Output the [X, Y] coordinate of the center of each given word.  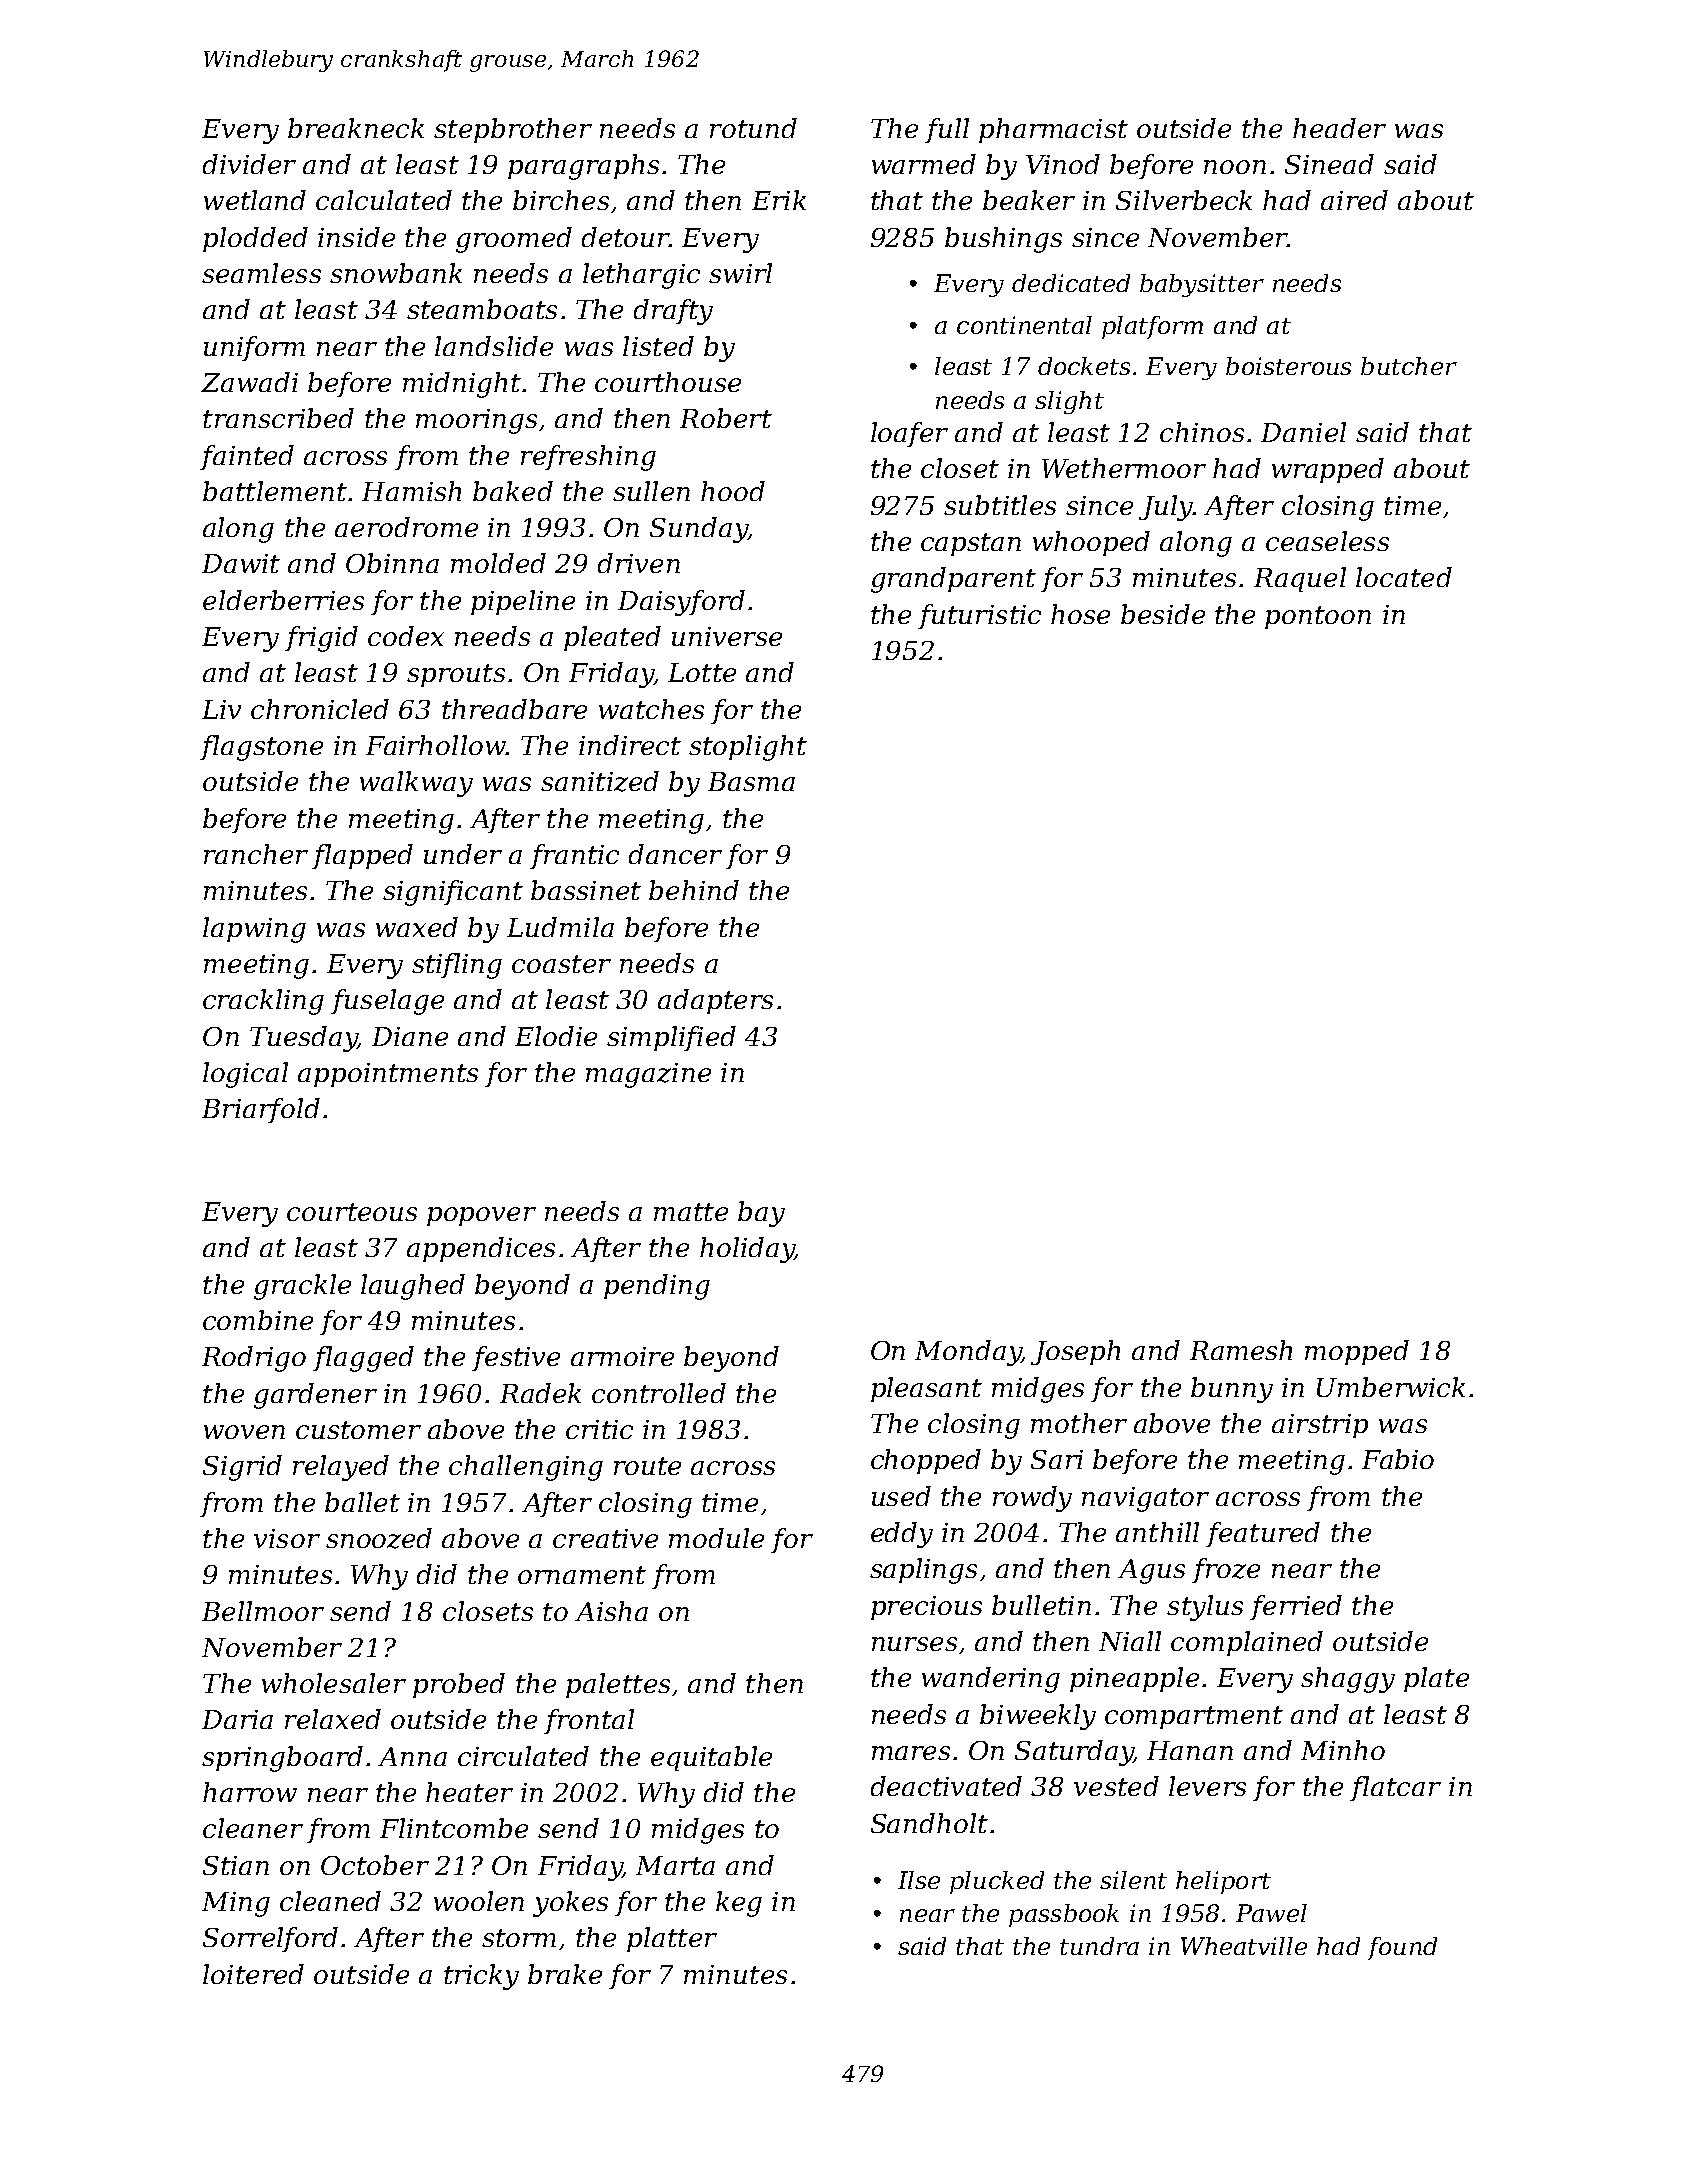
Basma [751, 781]
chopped [926, 1461]
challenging [526, 1468]
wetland [255, 200]
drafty [673, 312]
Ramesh [1241, 1350]
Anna [412, 1756]
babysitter [1202, 285]
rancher [256, 854]
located [1404, 577]
